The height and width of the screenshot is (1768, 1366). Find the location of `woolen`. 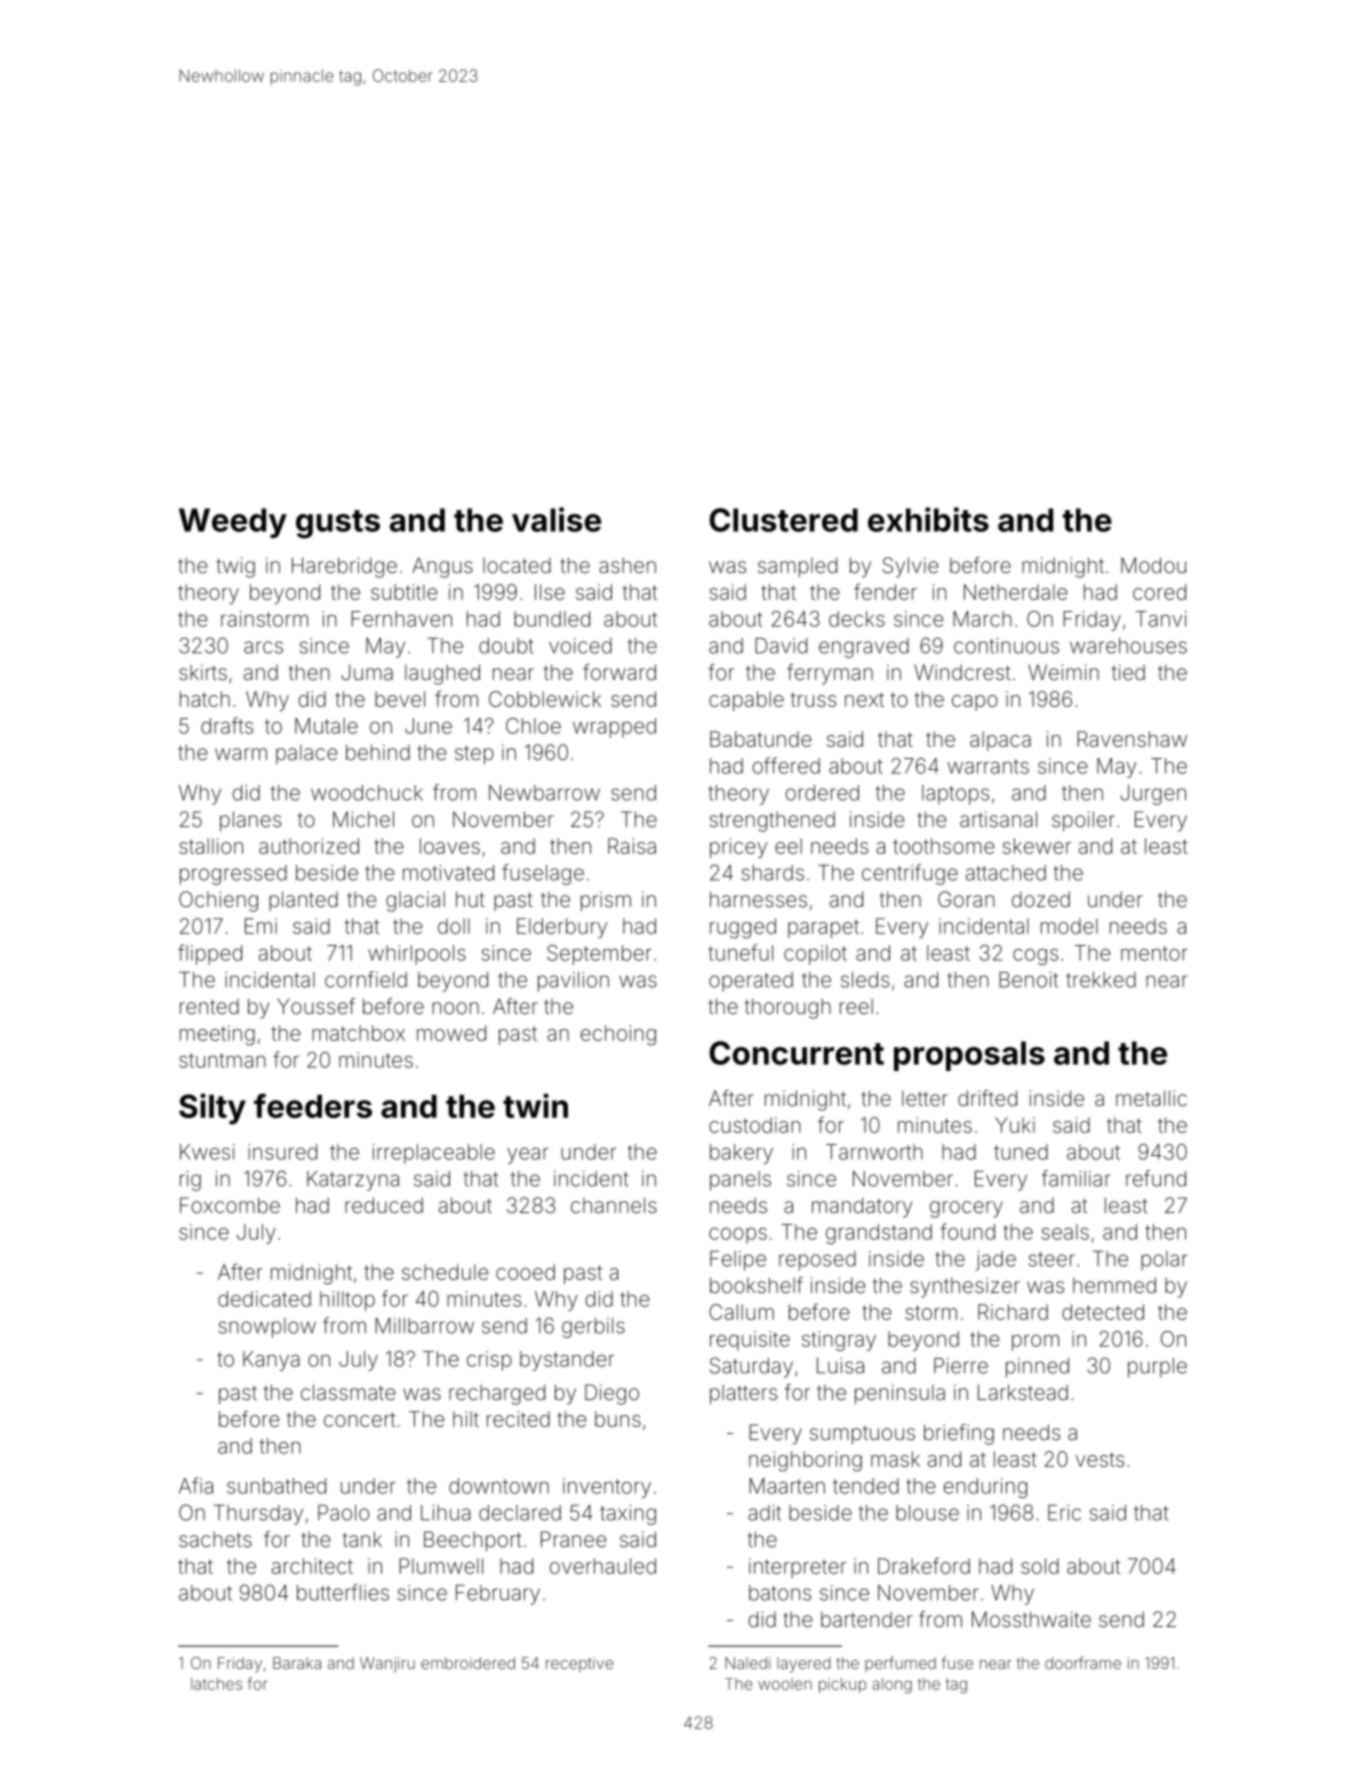

woolen is located at coordinates (785, 1684).
